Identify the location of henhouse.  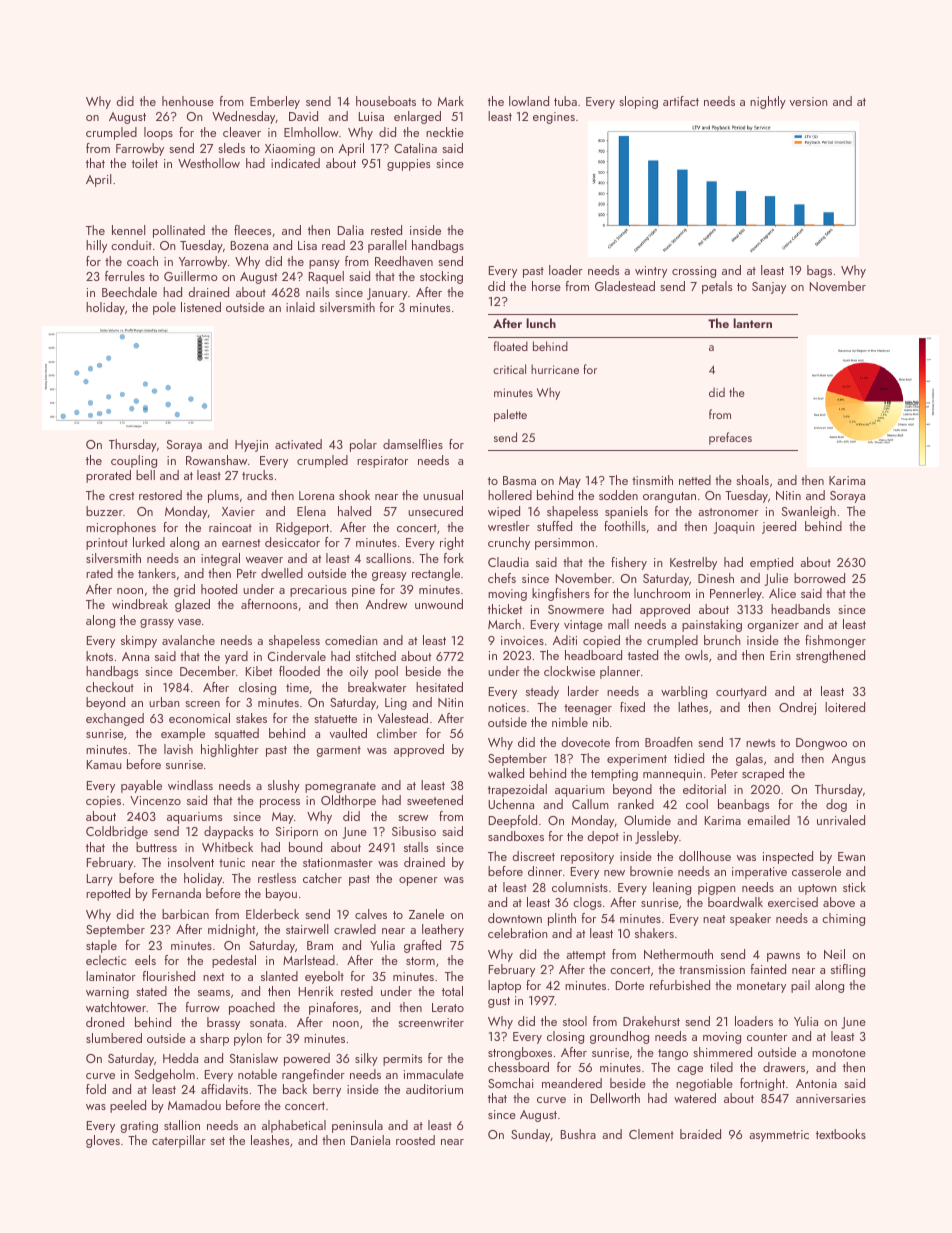
(188, 101).
